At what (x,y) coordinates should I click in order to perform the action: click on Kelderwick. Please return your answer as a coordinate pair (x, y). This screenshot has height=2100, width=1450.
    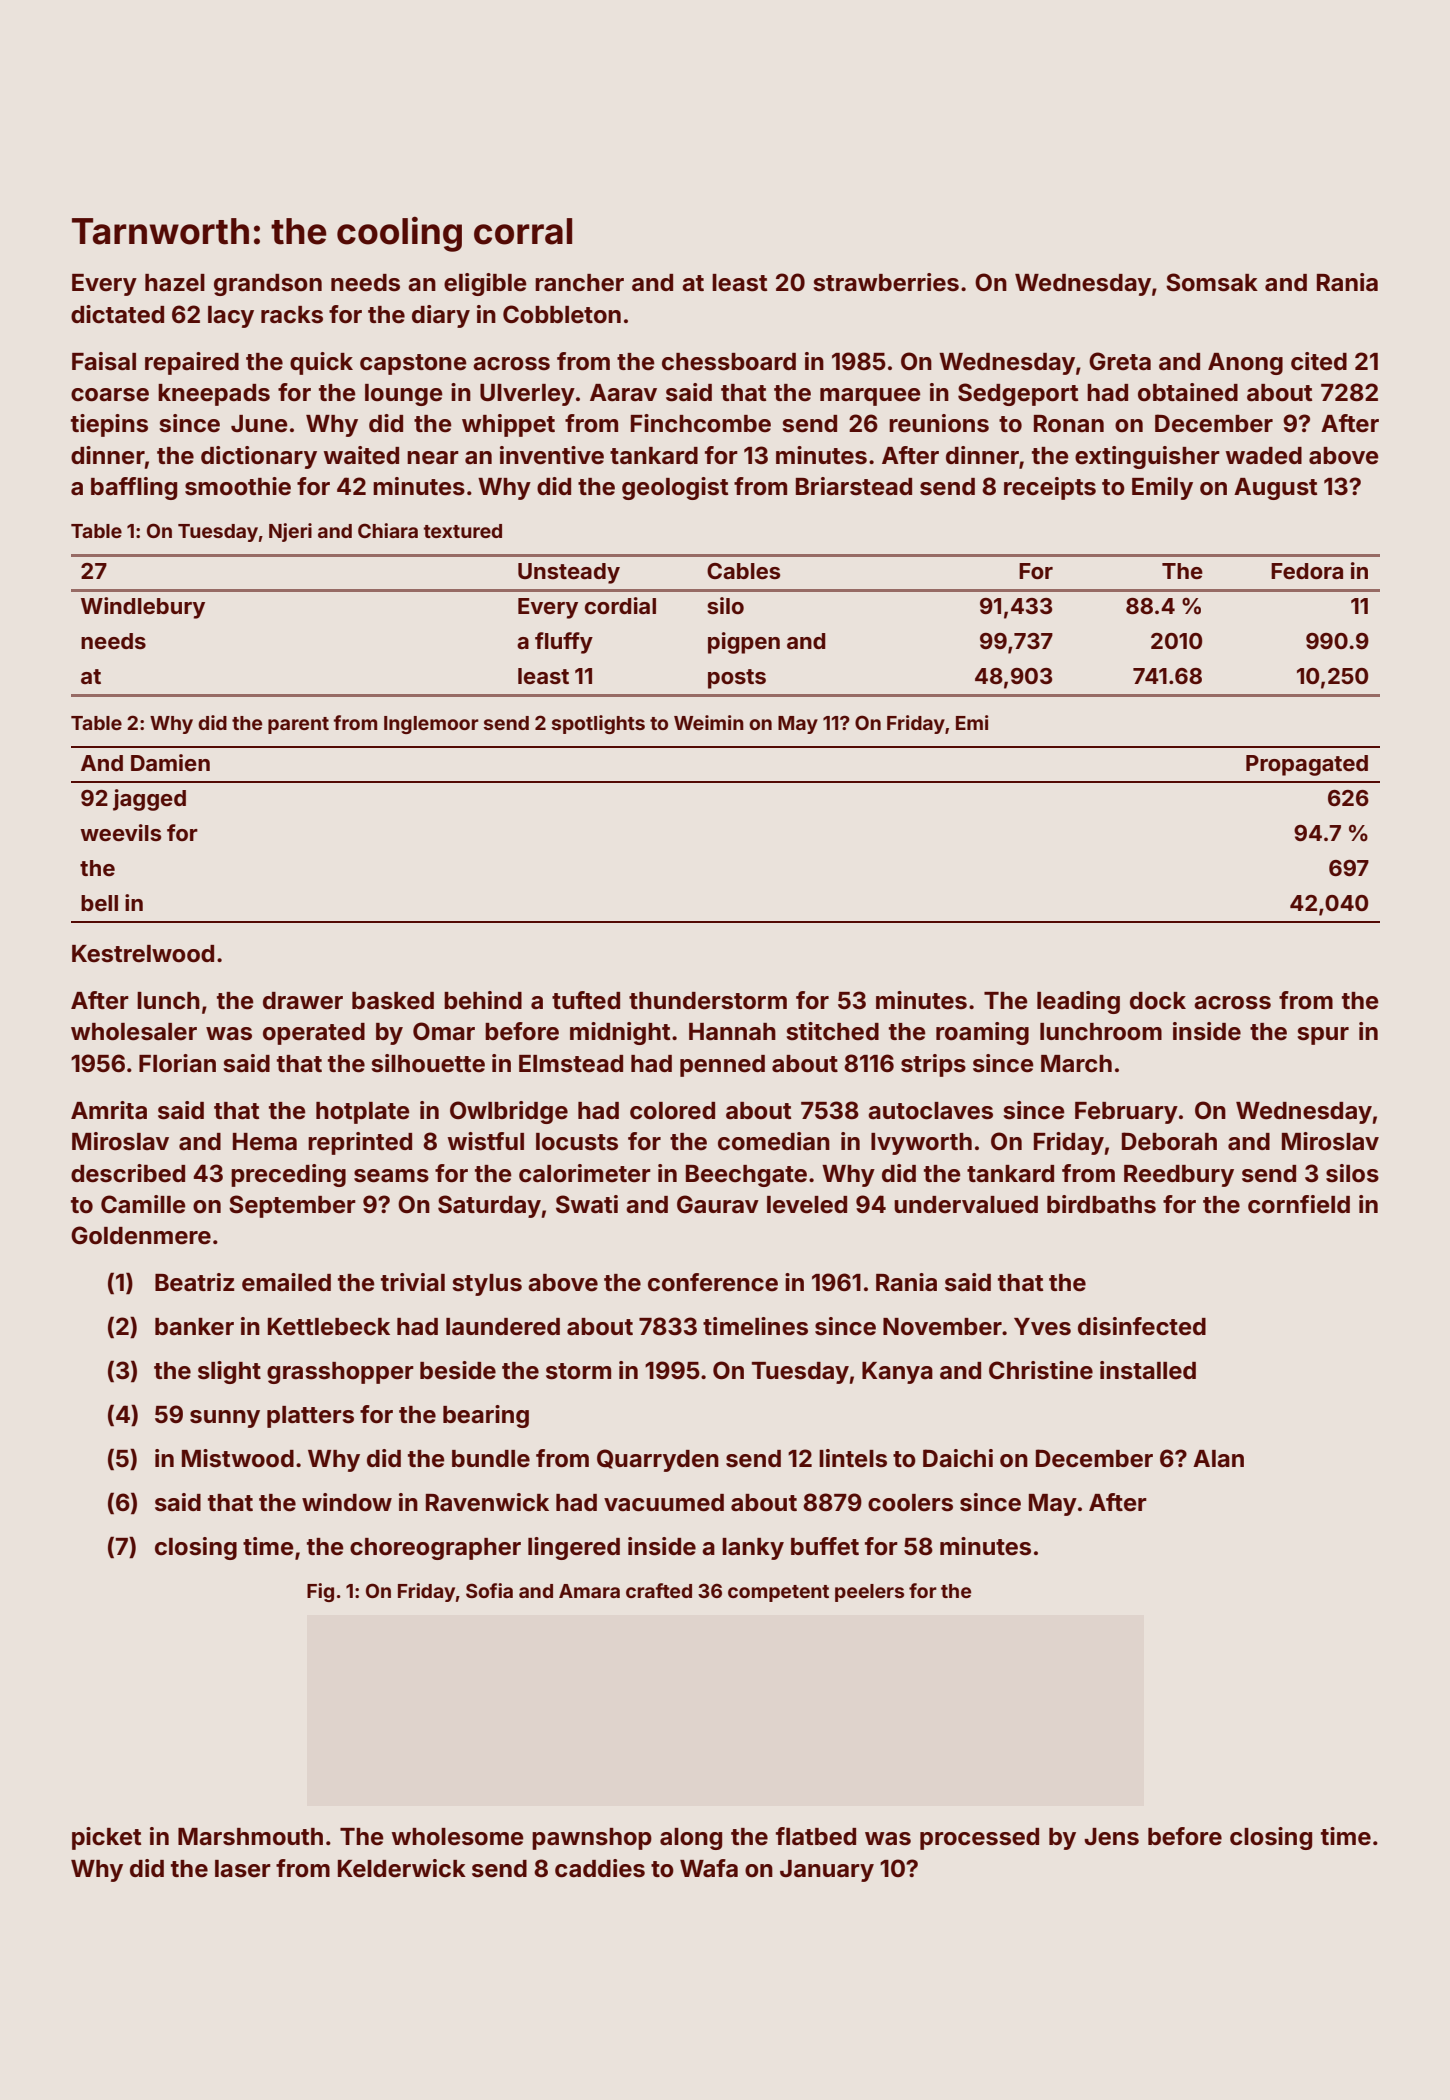
    Looking at the image, I should click on (402, 1868).
